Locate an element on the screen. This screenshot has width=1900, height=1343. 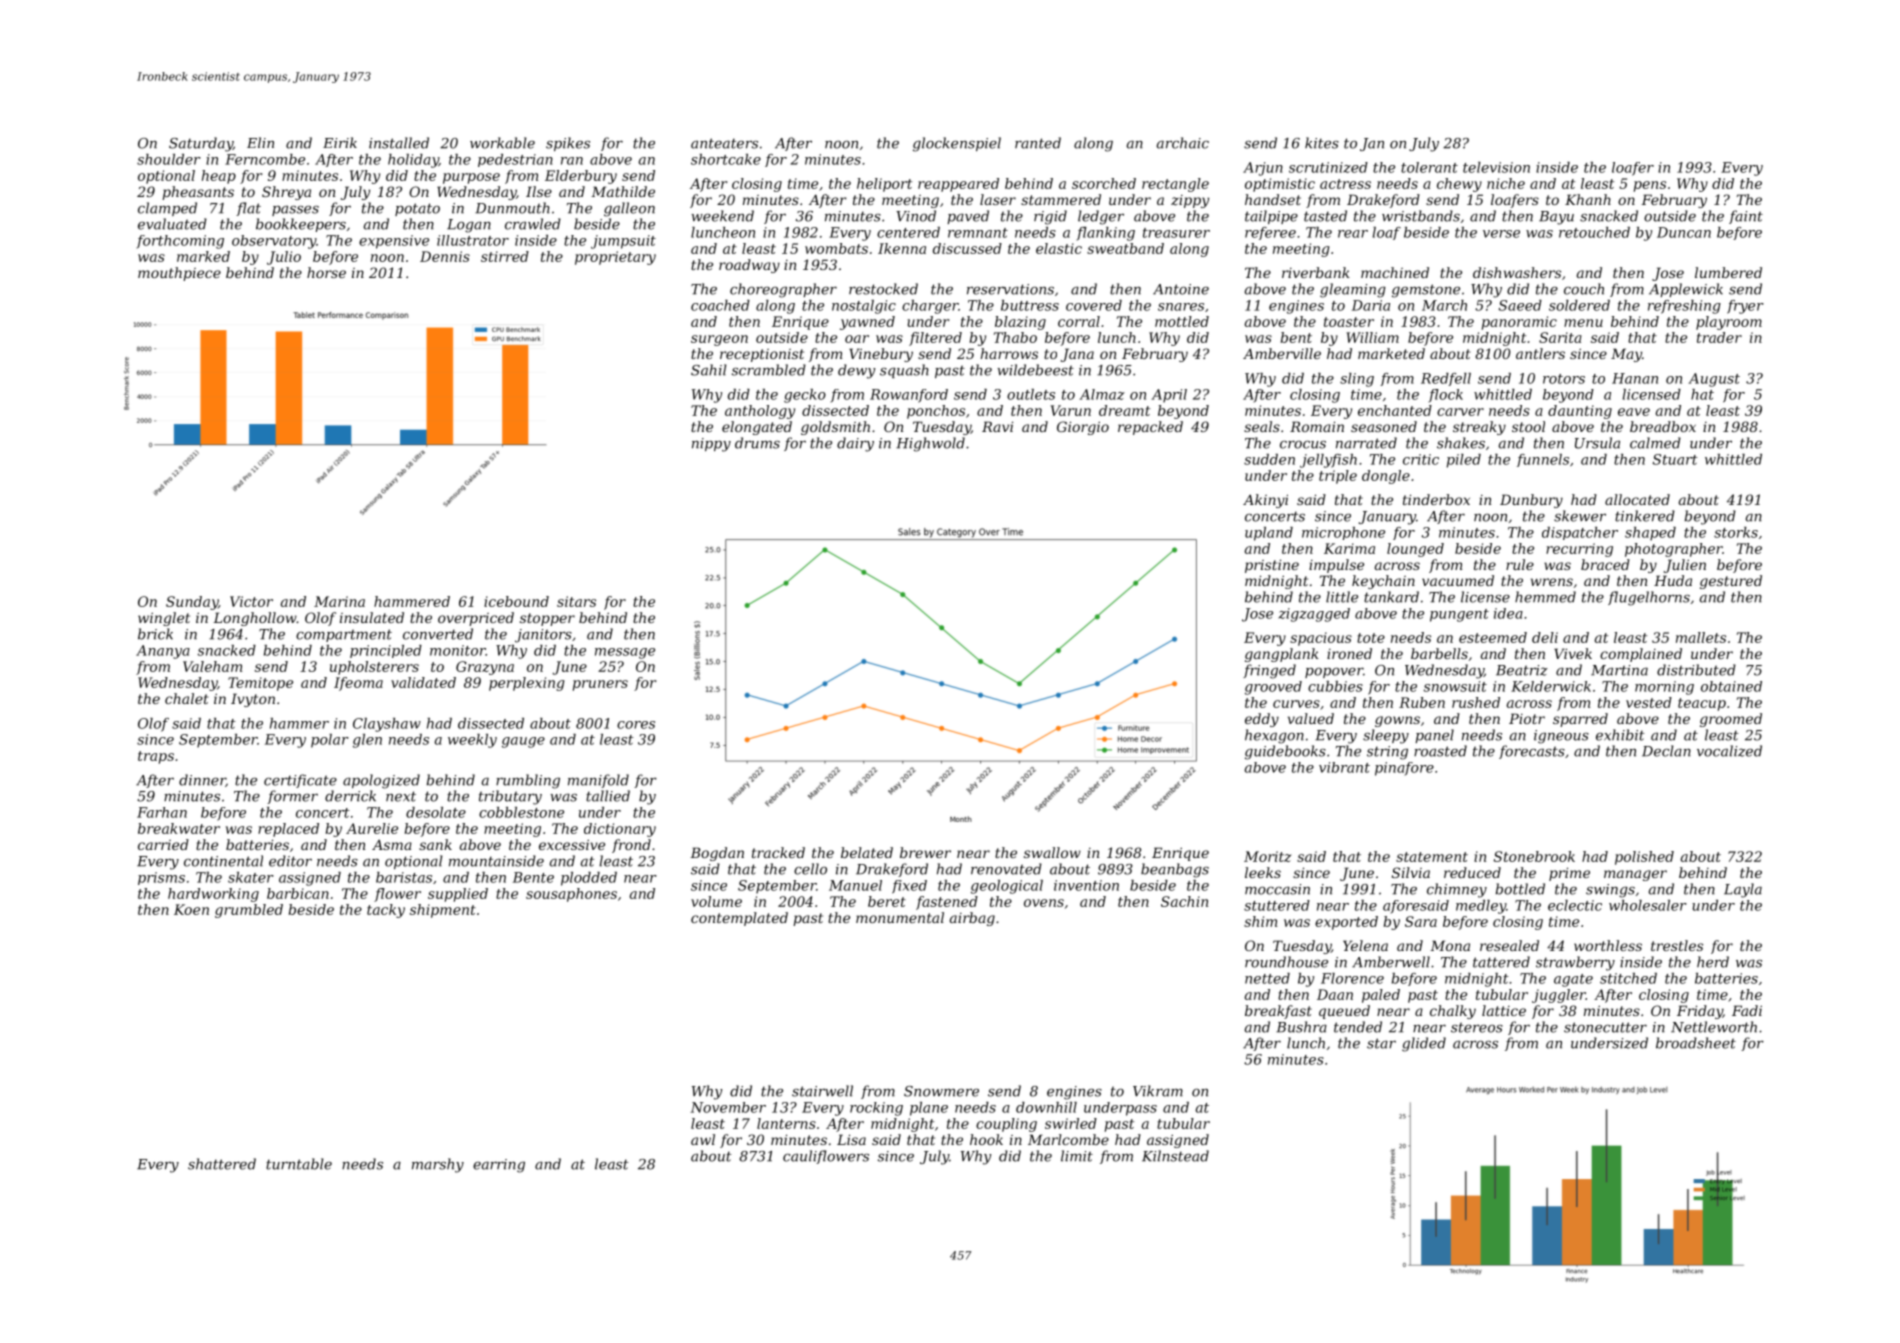
gangplank is located at coordinates (1282, 655).
